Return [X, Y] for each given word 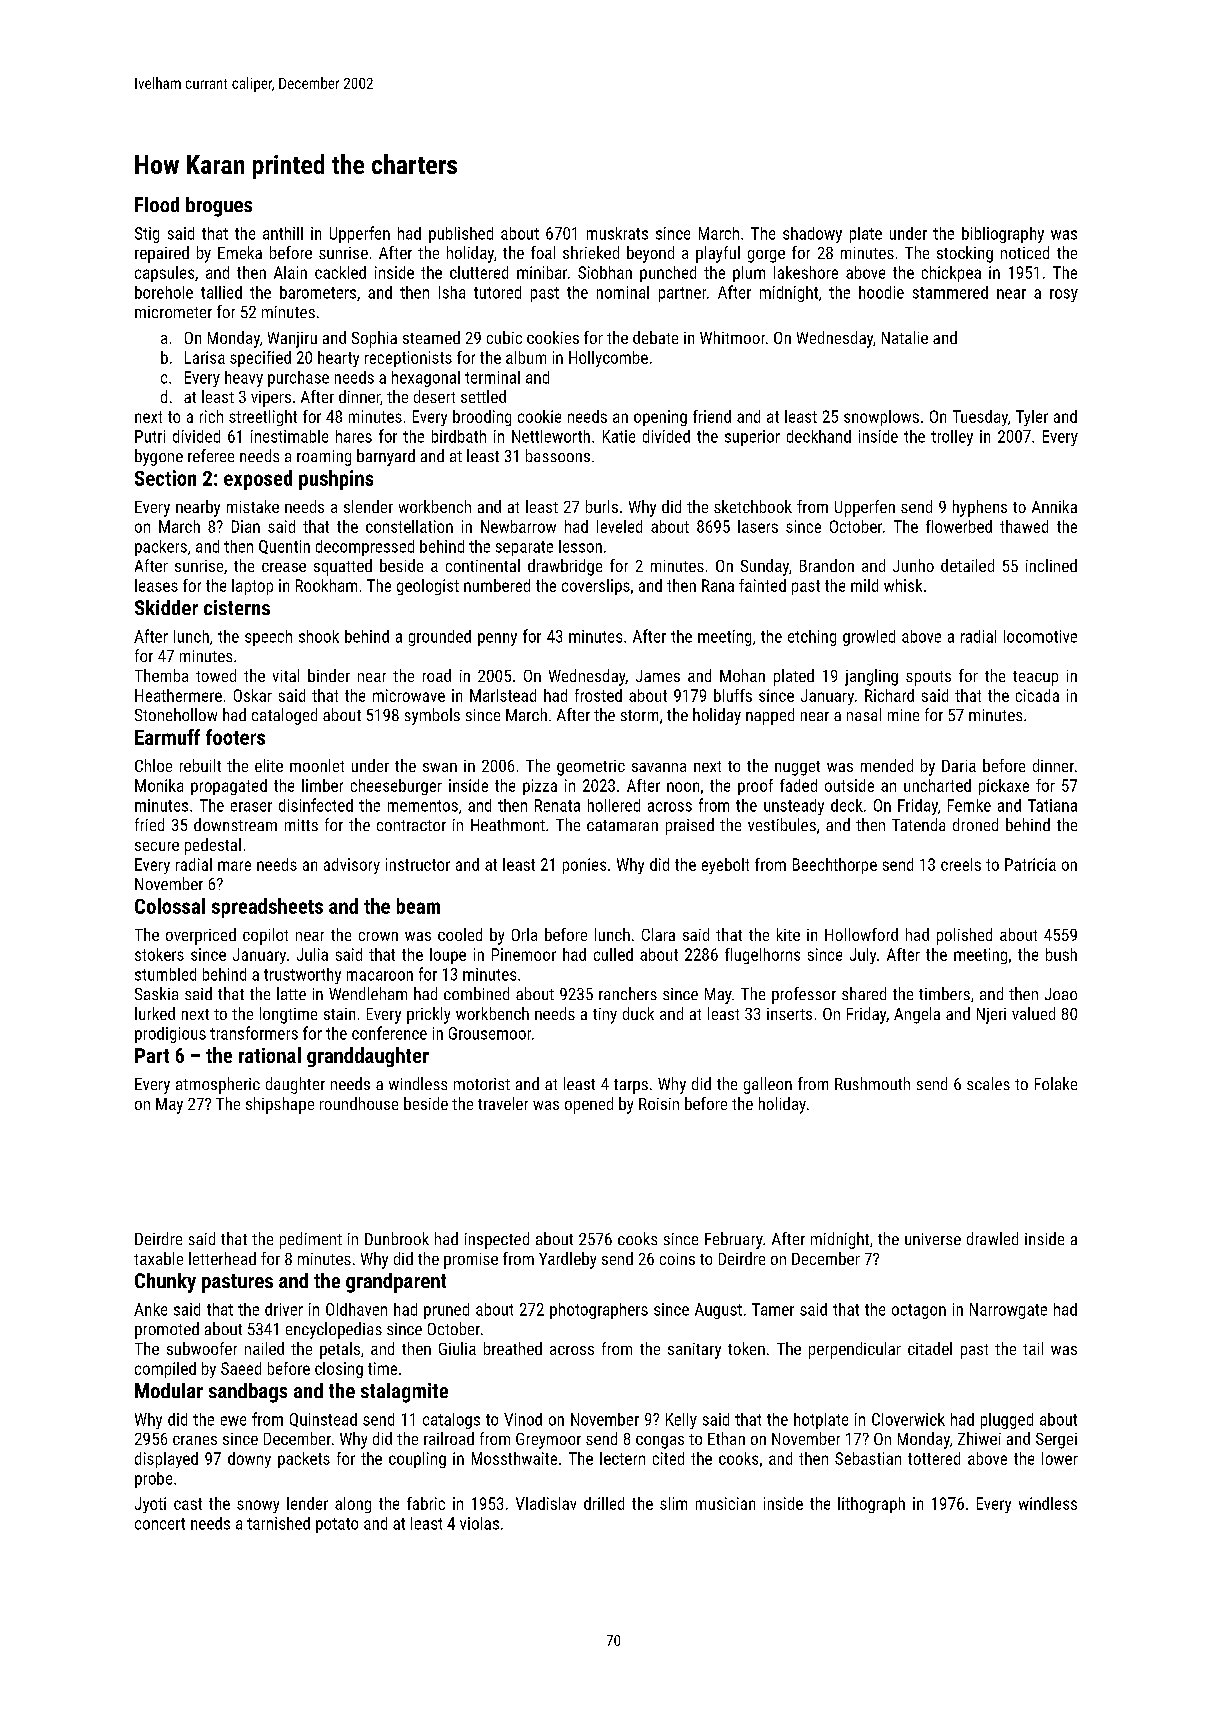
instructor [418, 864]
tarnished [278, 1523]
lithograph [871, 1505]
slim [673, 1503]
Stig [147, 235]
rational [270, 1055]
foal [543, 252]
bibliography [1003, 235]
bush [1061, 954]
